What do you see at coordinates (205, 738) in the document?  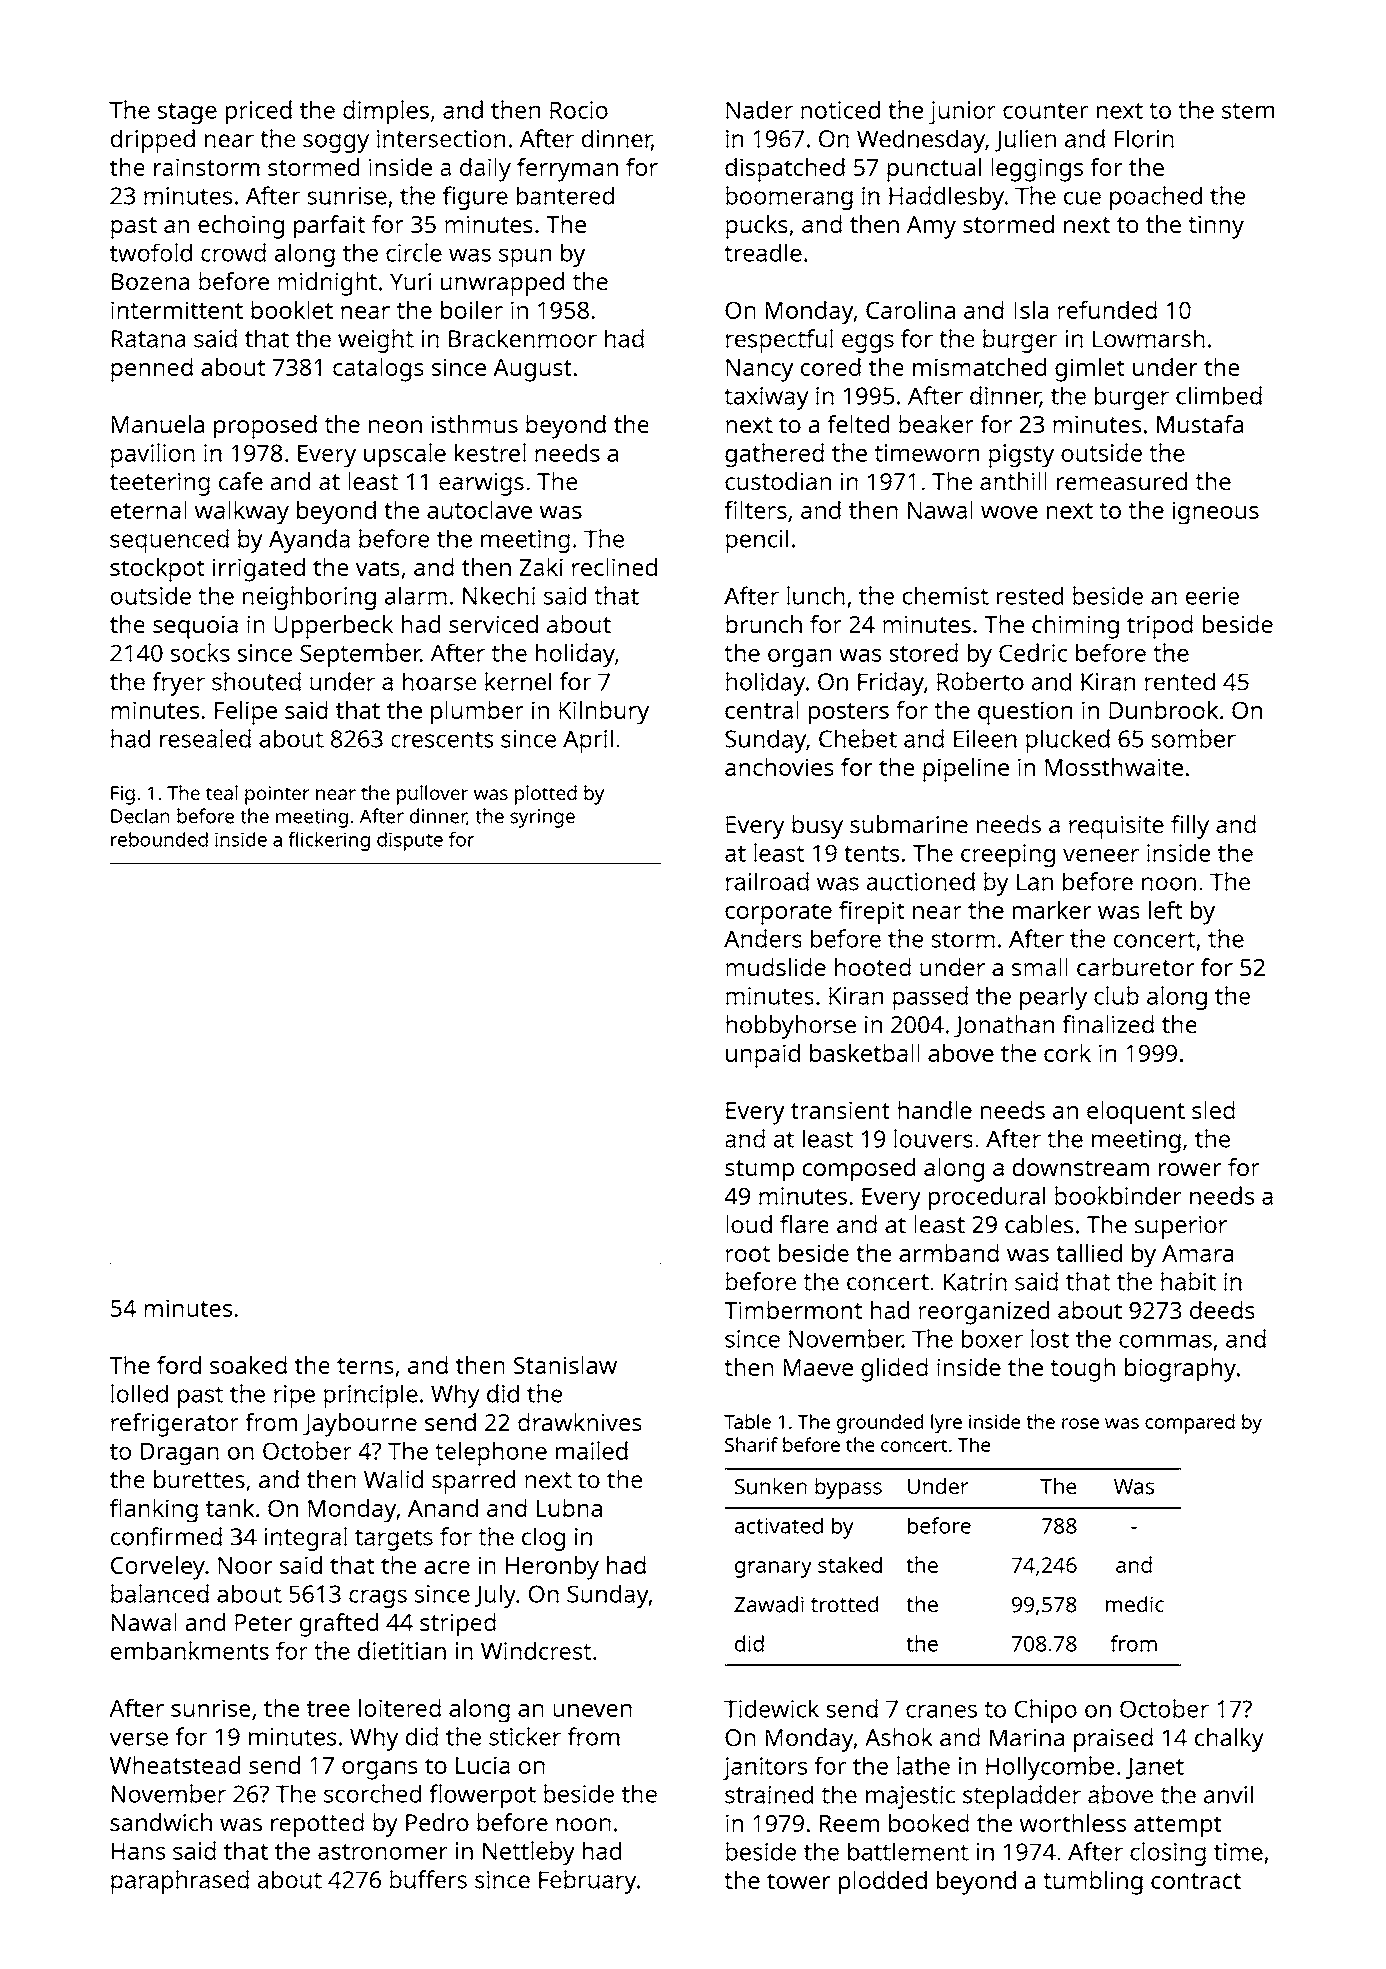 I see `resealed` at bounding box center [205, 738].
